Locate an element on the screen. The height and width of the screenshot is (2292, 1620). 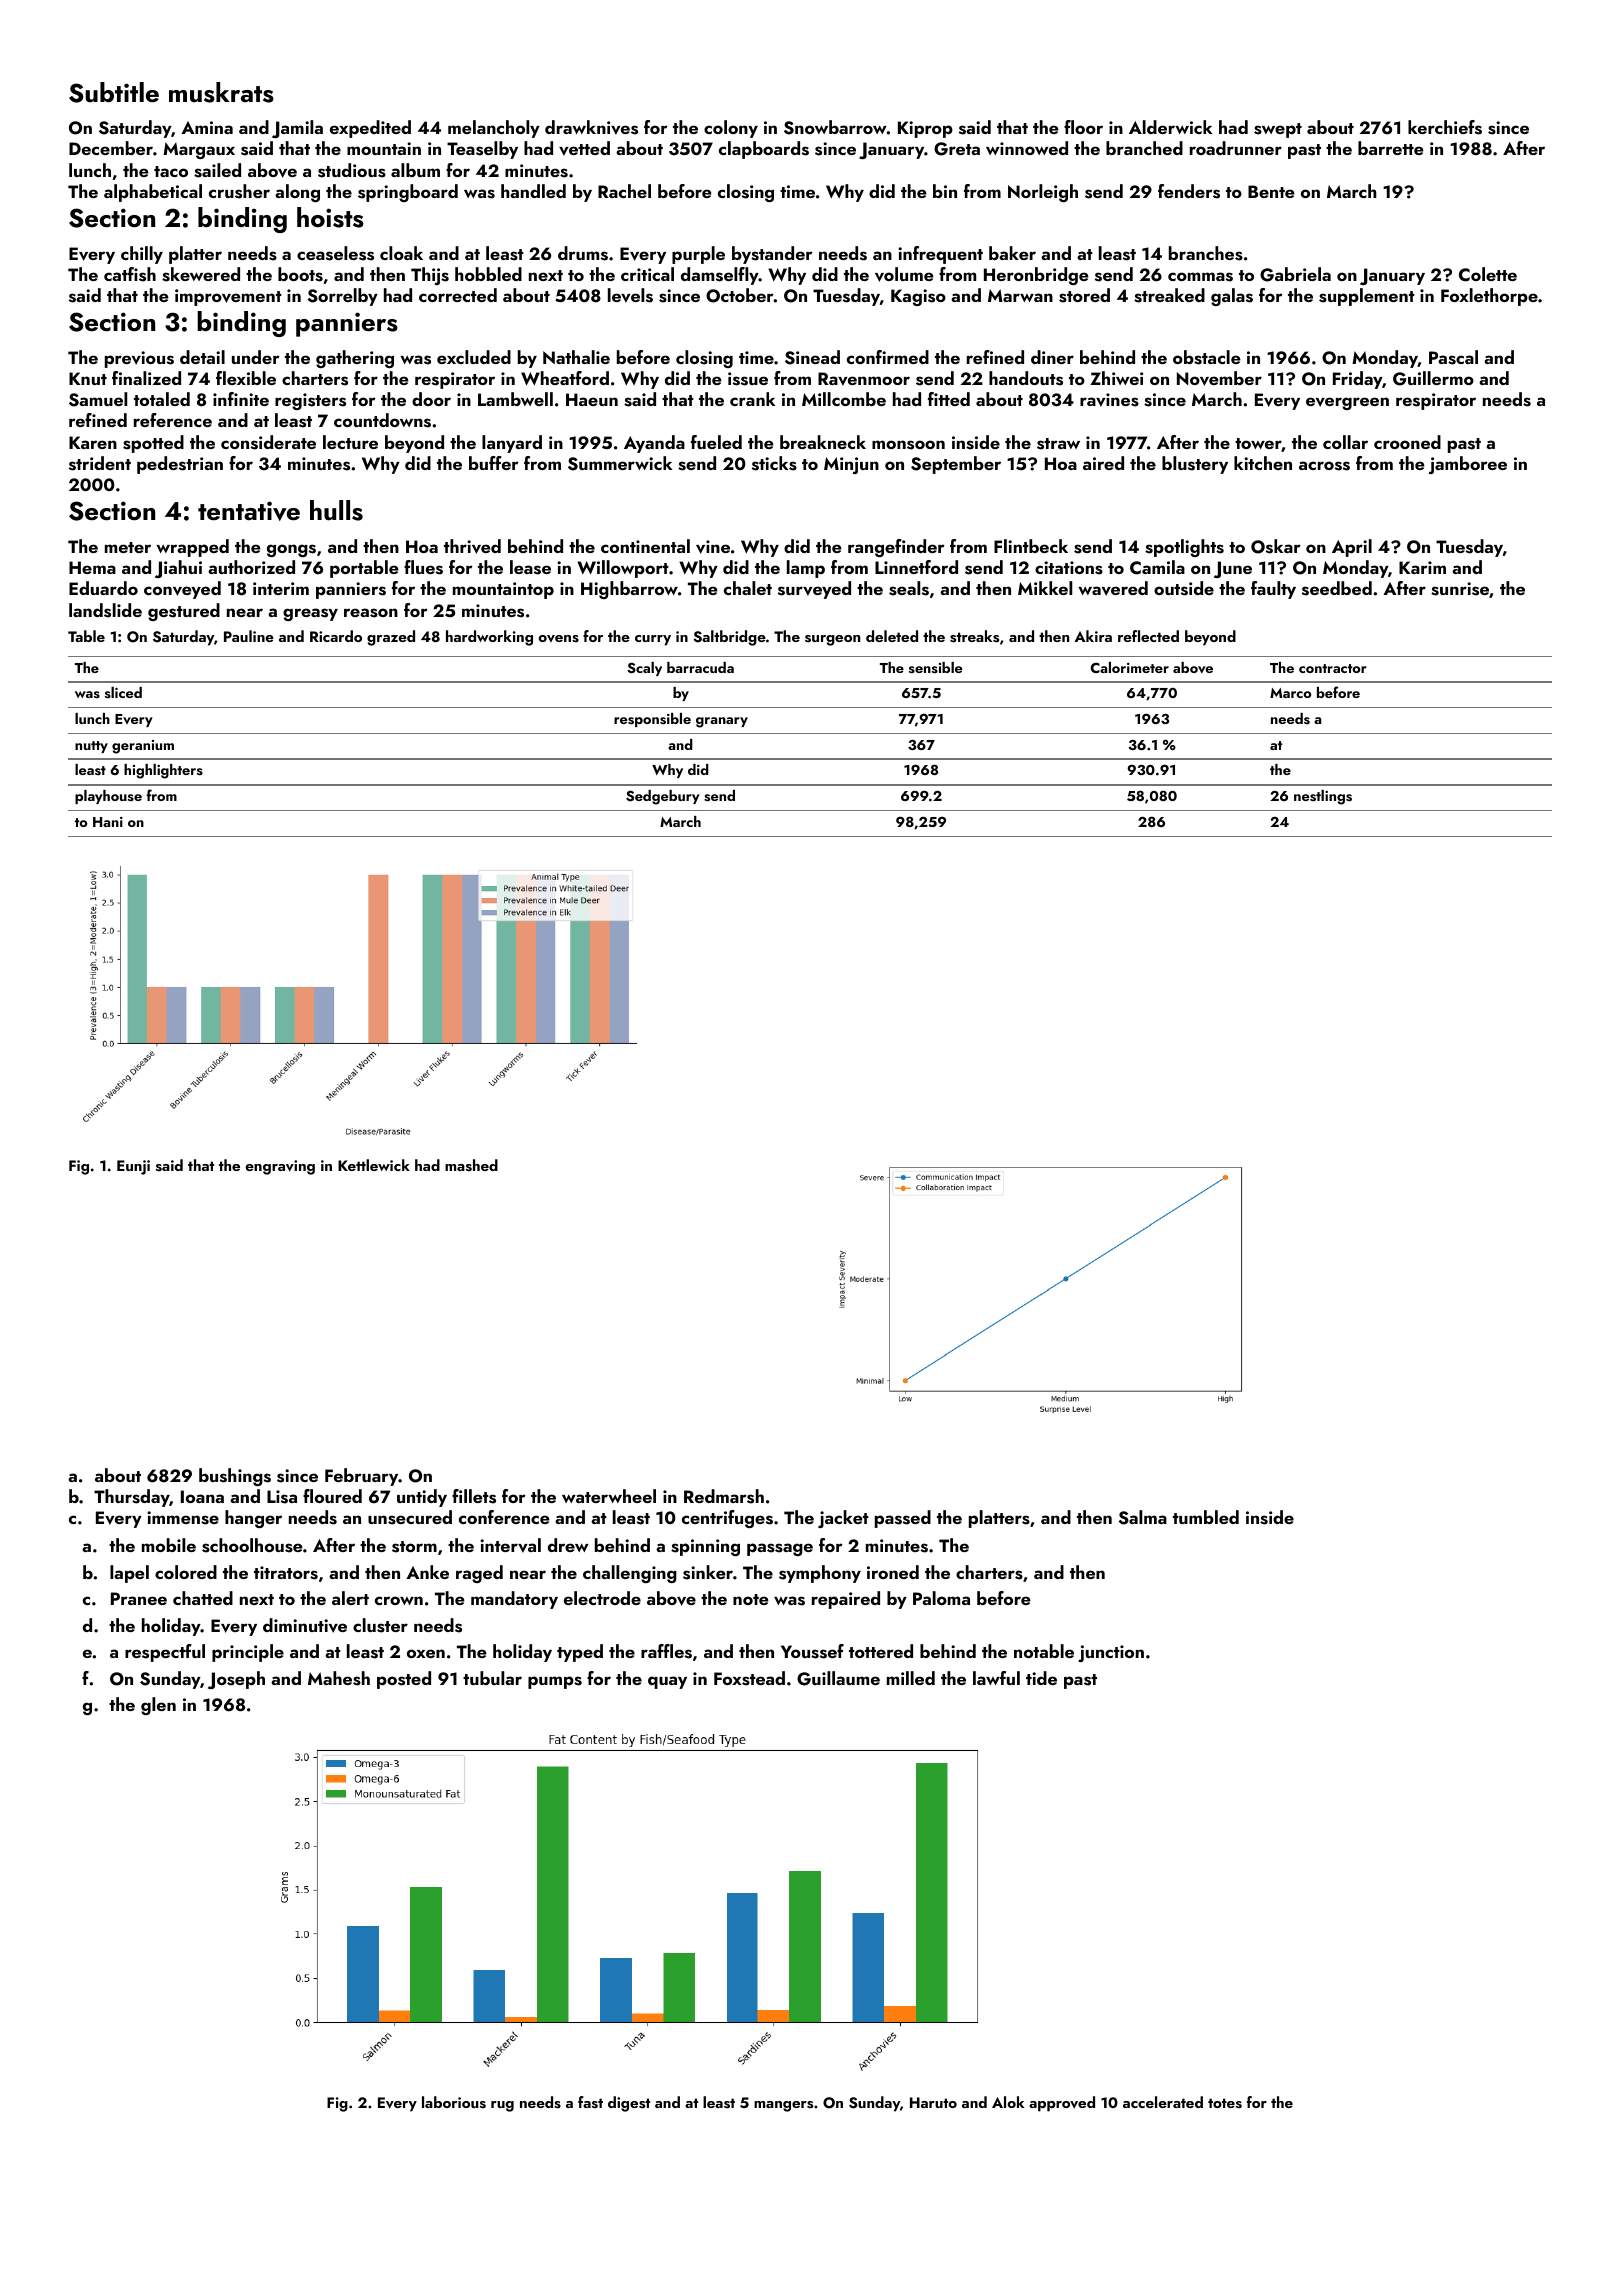
Rachel is located at coordinates (624, 191).
